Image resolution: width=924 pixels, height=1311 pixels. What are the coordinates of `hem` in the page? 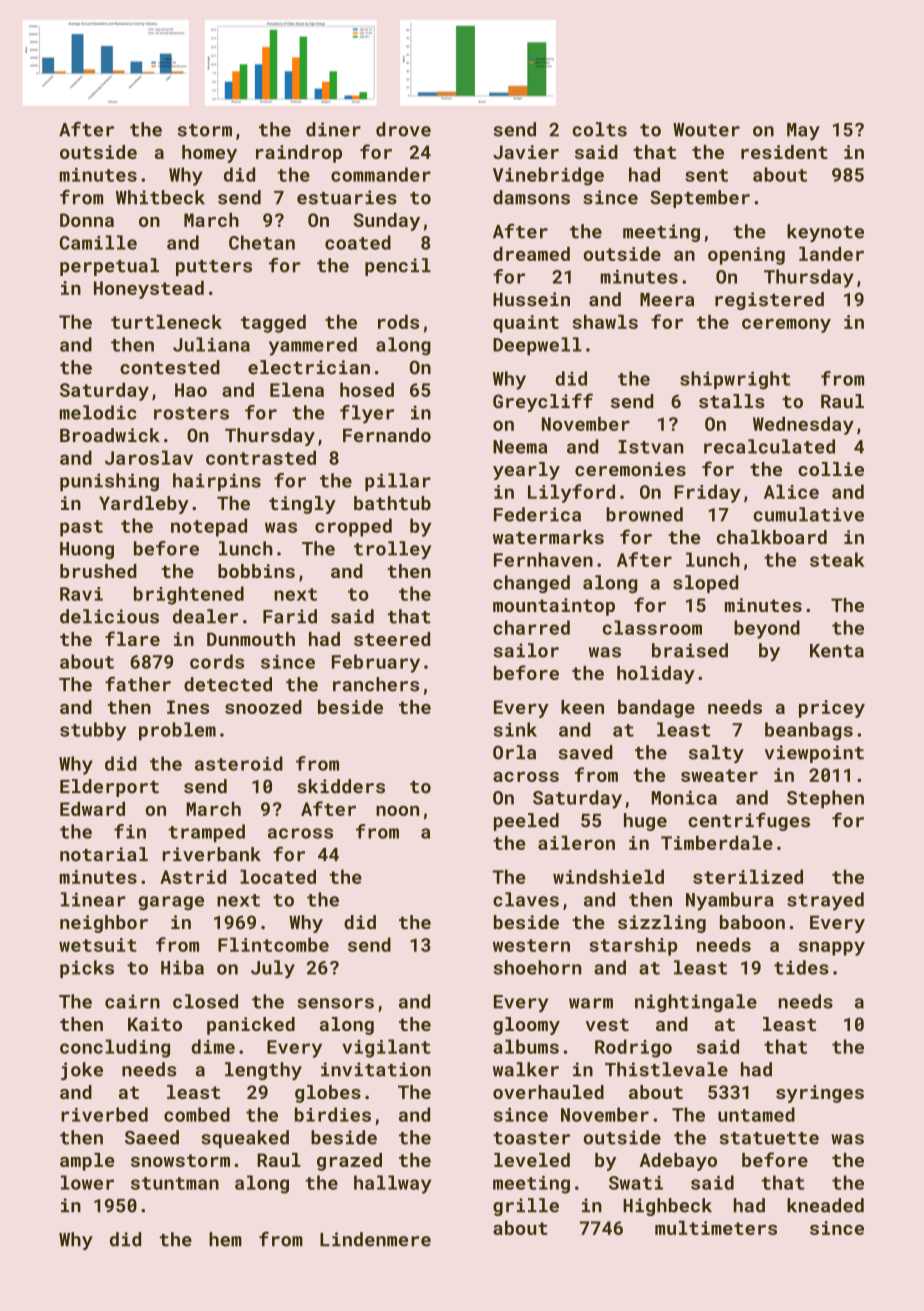 It's located at (225, 1239).
